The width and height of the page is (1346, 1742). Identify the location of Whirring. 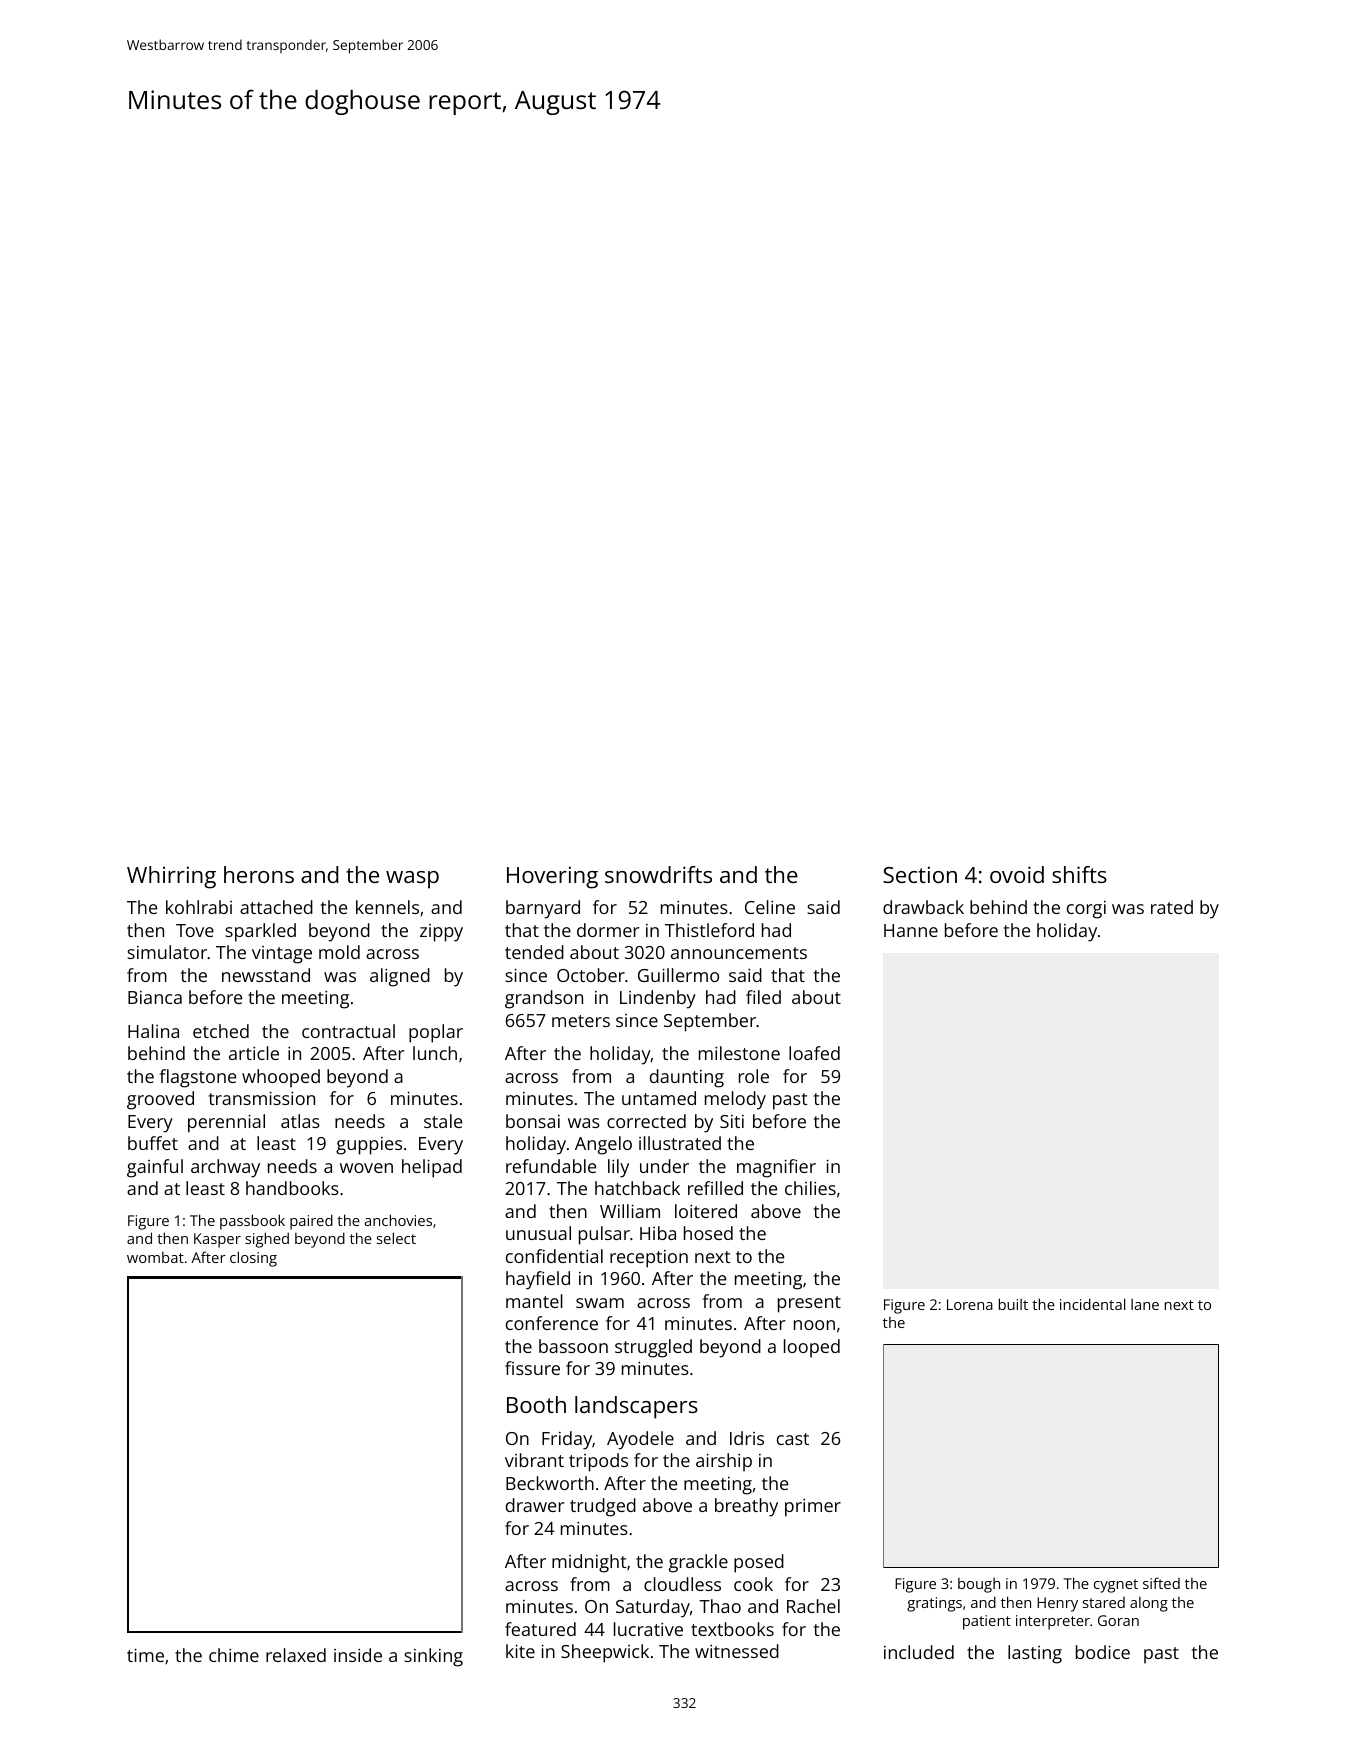
(171, 877).
